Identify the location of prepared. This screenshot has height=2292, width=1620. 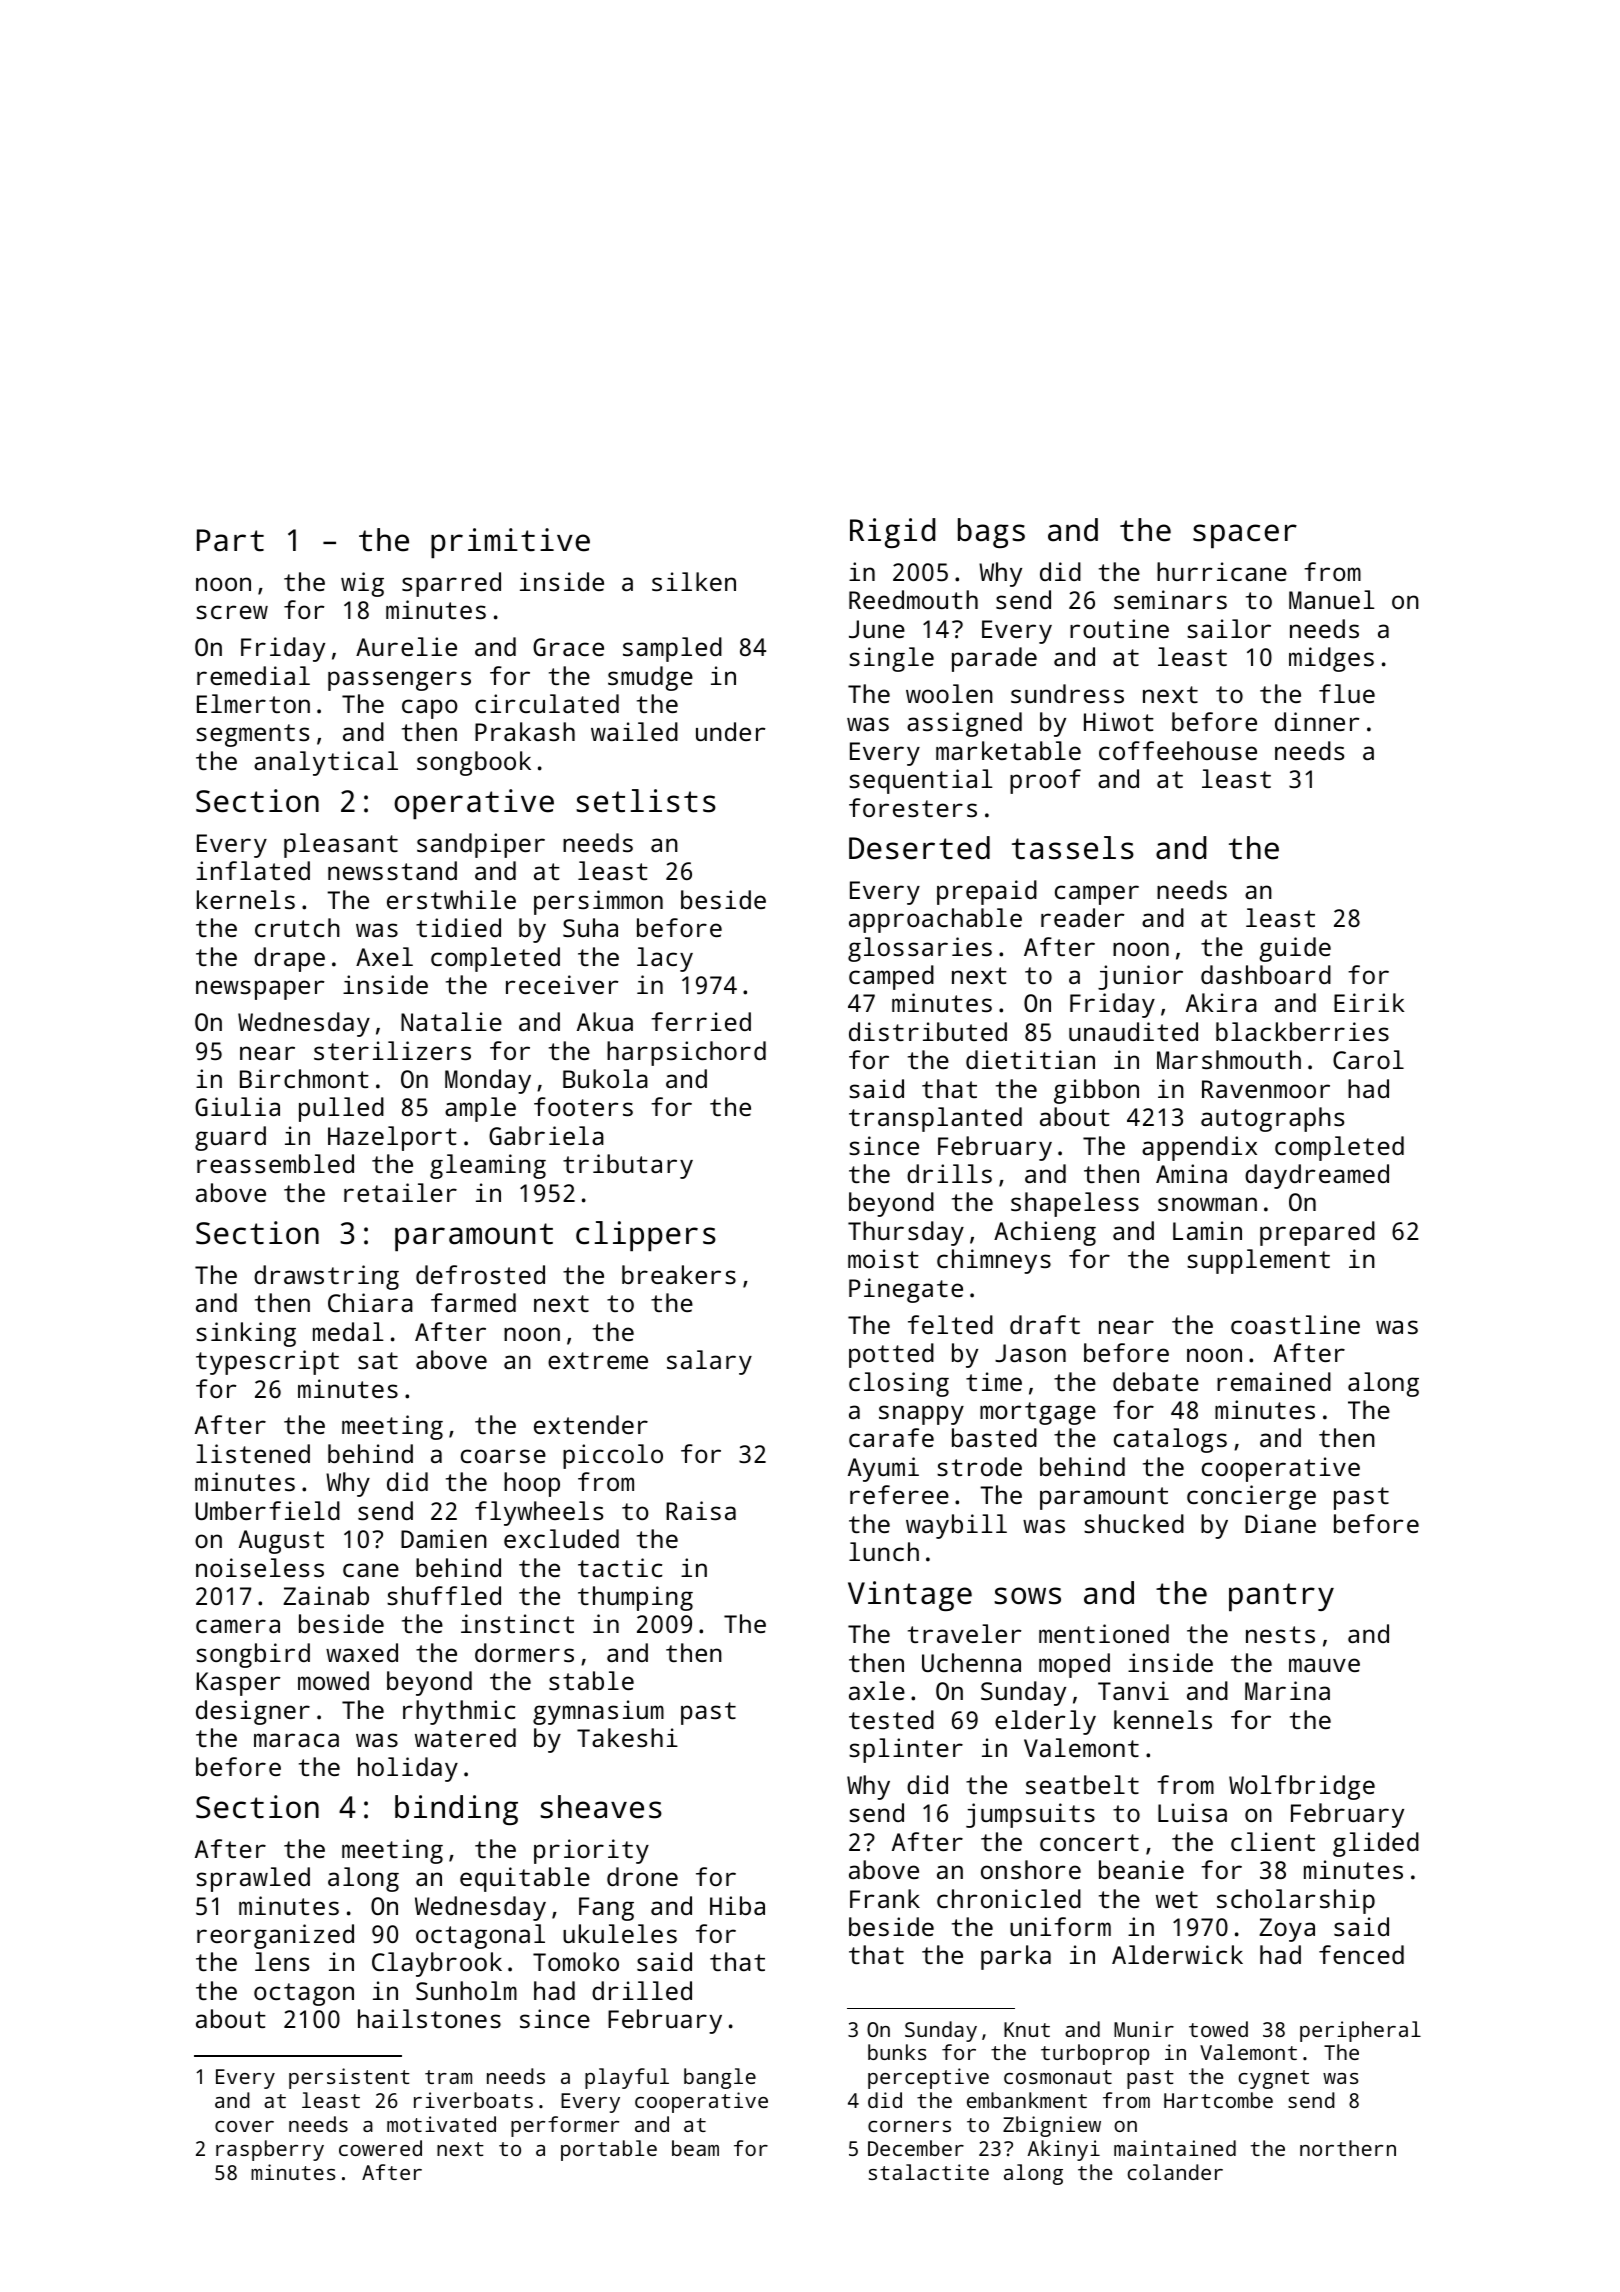
(1317, 1233).
